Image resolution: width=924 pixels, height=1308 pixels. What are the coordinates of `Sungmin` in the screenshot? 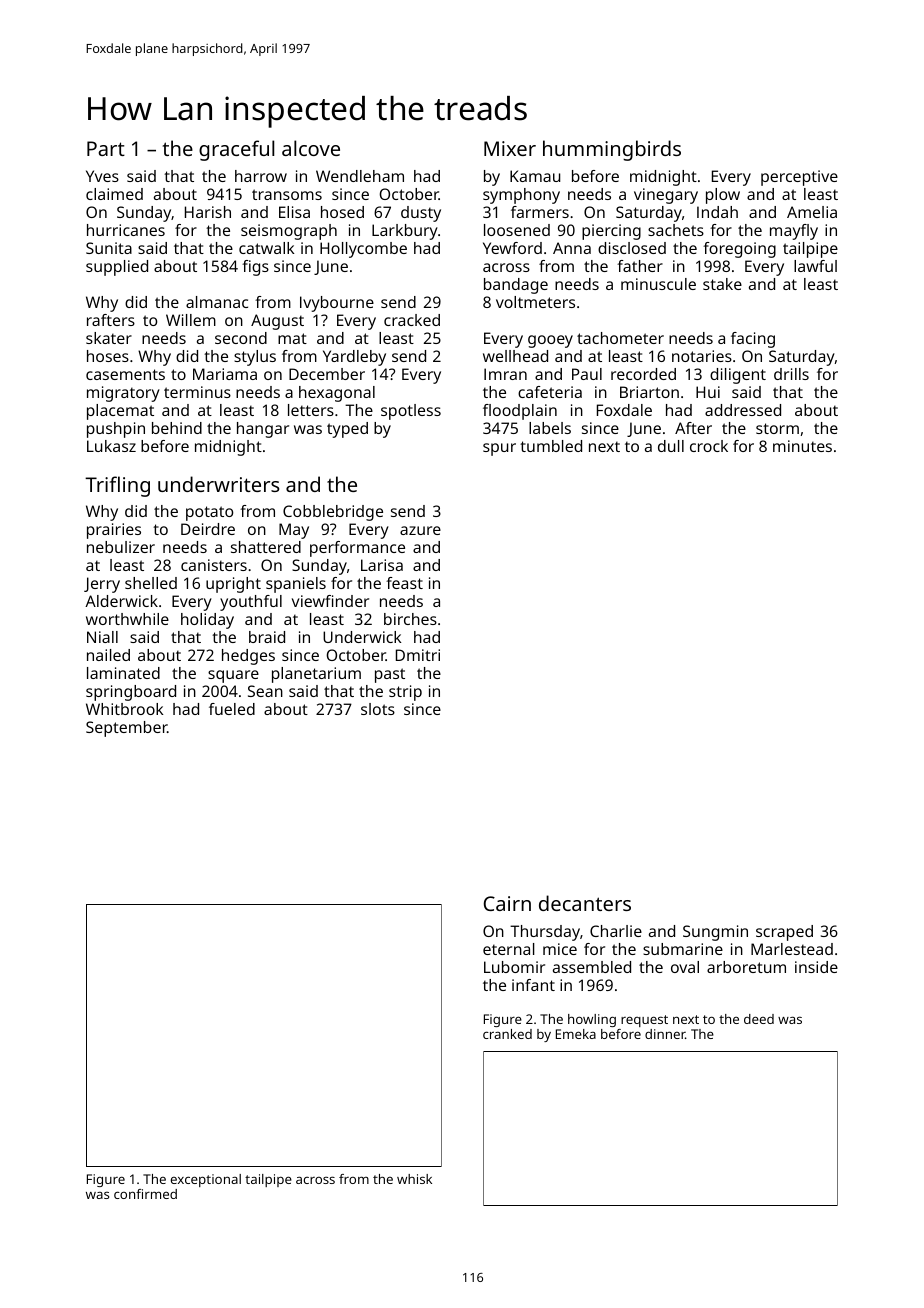 It's located at (715, 933).
